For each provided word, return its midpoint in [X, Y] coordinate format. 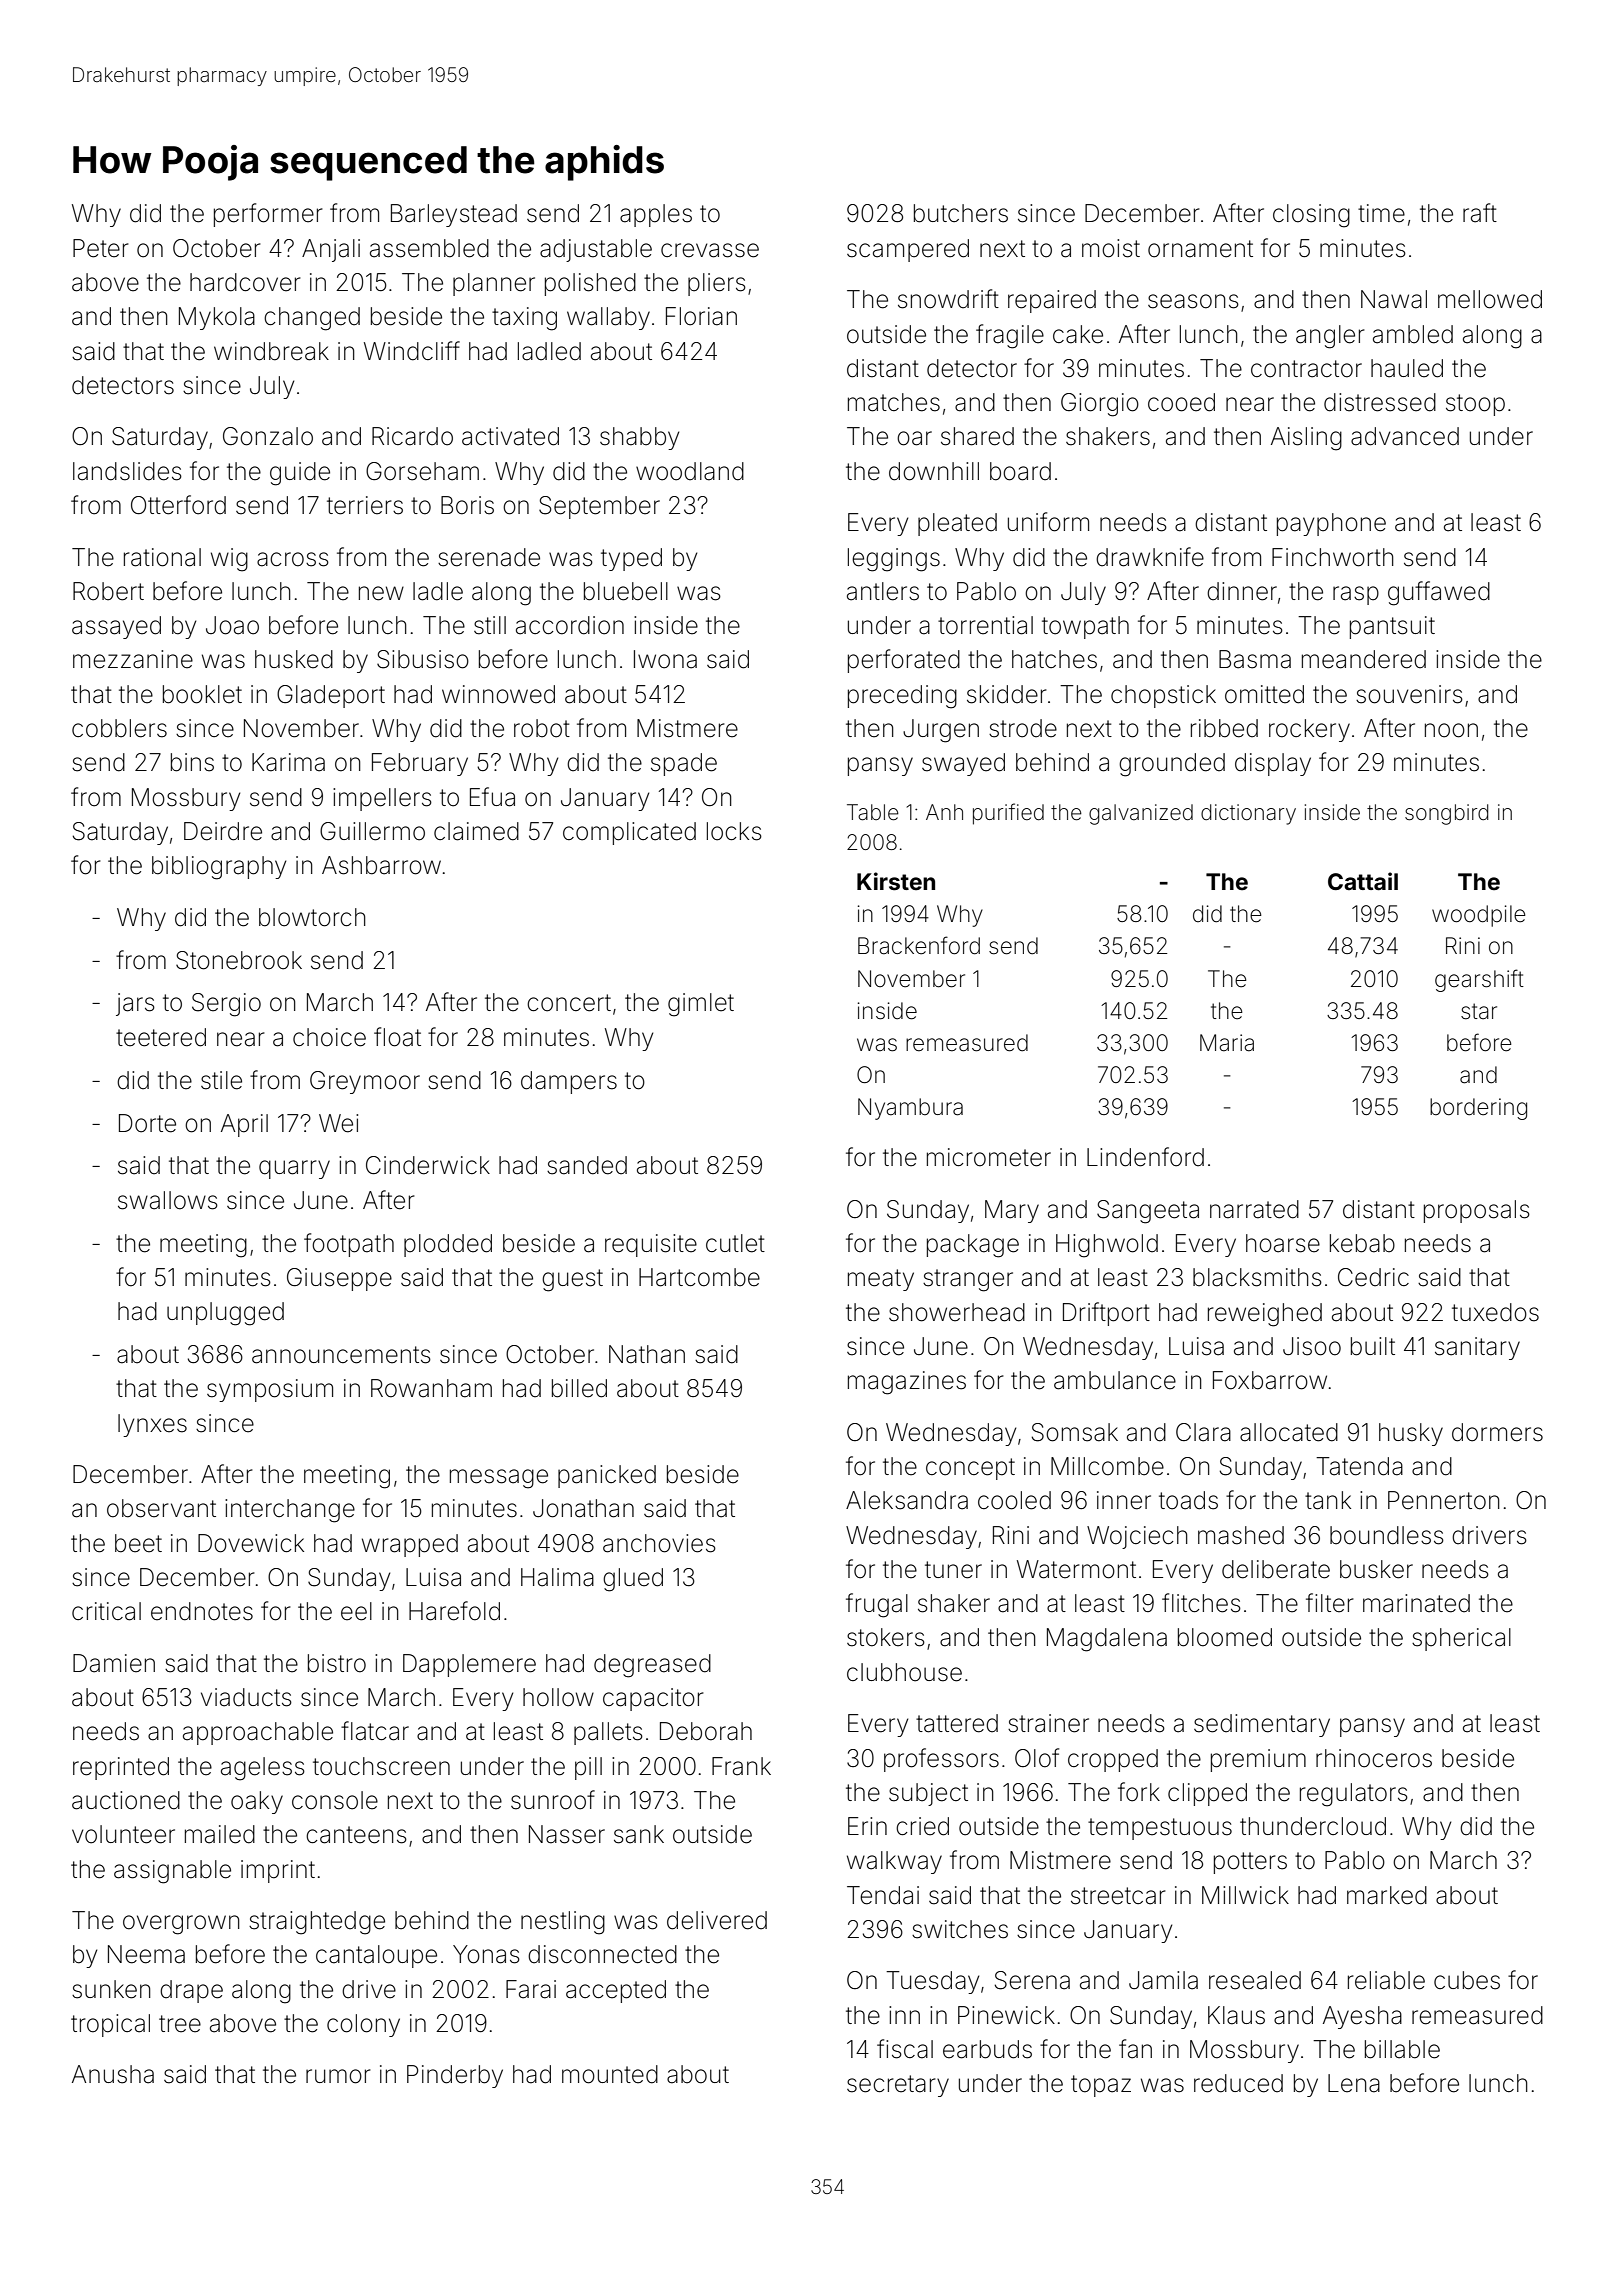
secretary [898, 2086]
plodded [448, 1245]
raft [1480, 213]
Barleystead [454, 215]
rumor [338, 2076]
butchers [961, 213]
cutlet [735, 1243]
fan [1135, 2049]
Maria [1227, 1043]
